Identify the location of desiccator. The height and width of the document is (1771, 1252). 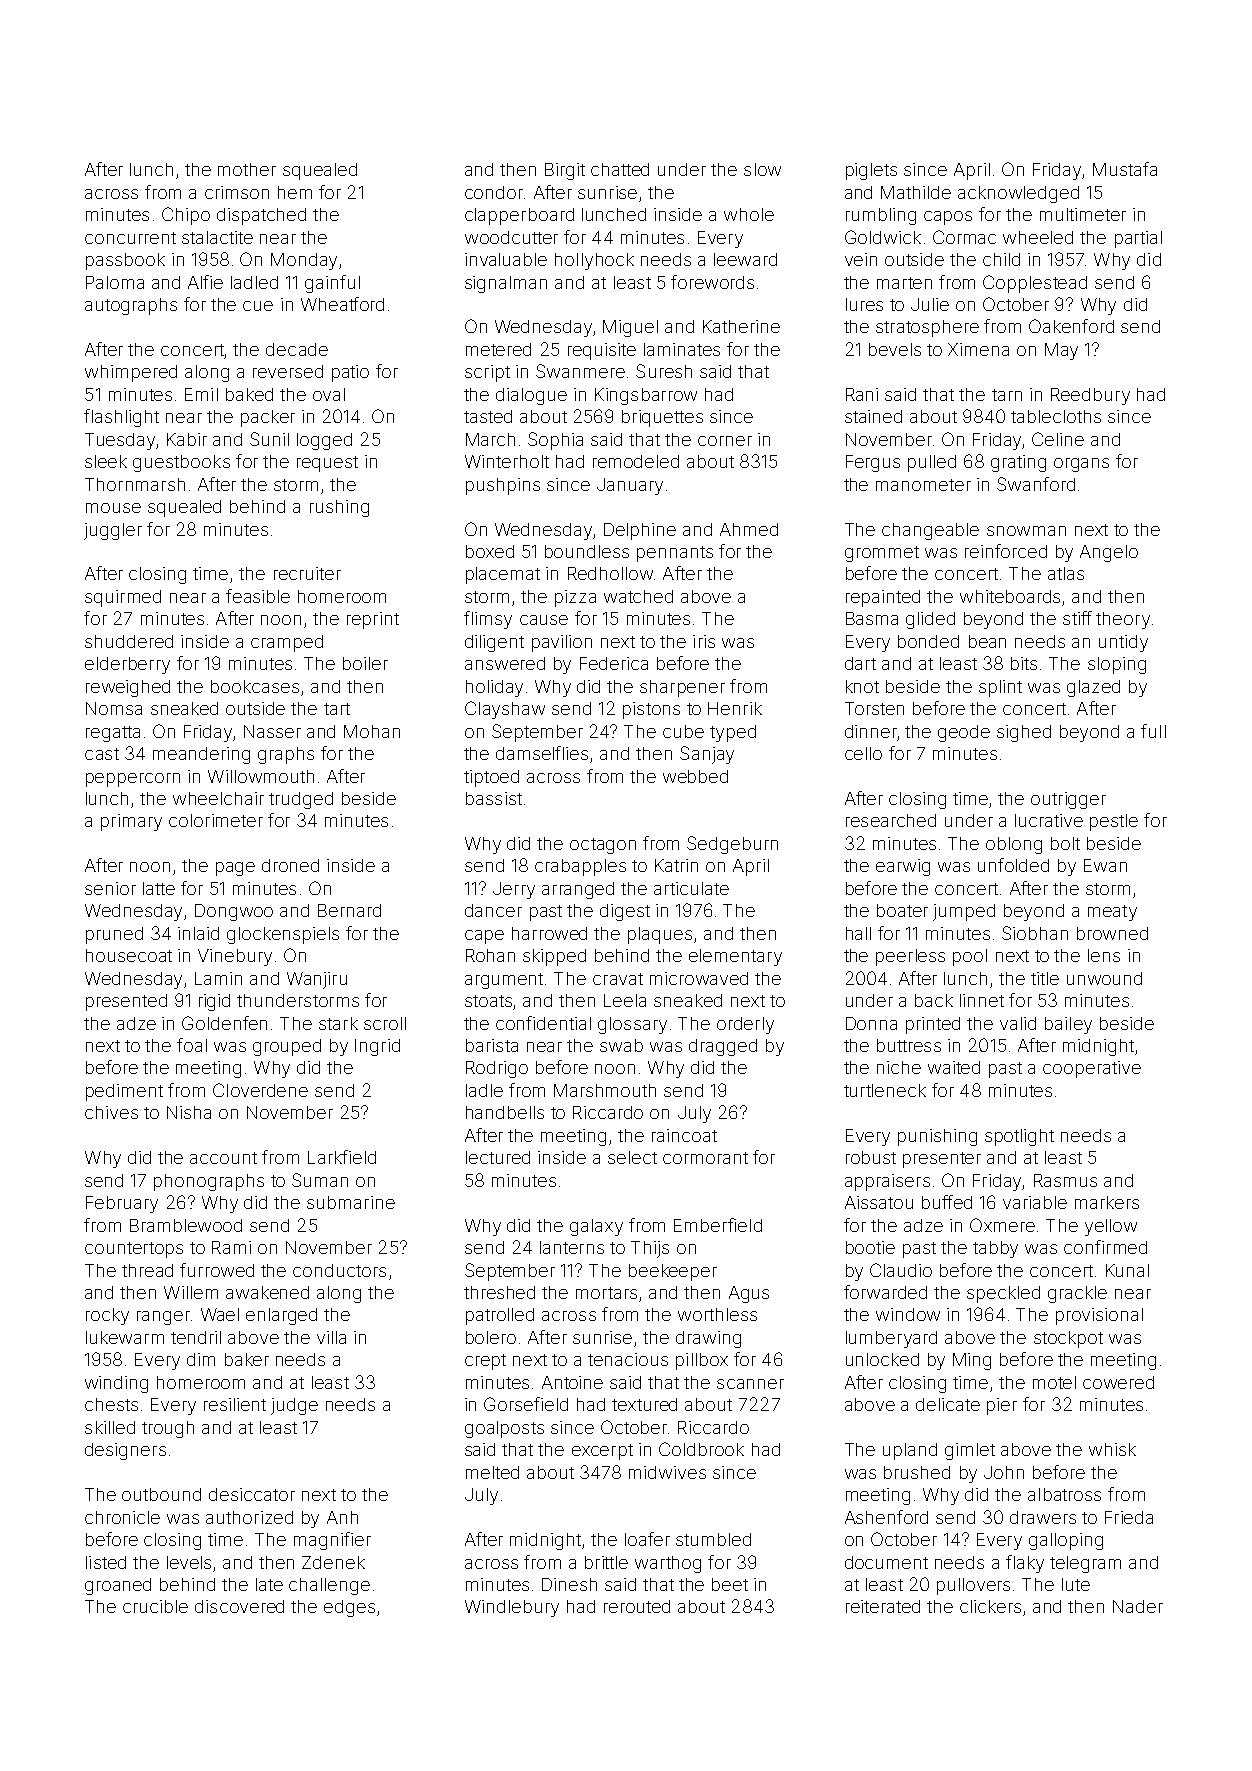
(252, 1494).
